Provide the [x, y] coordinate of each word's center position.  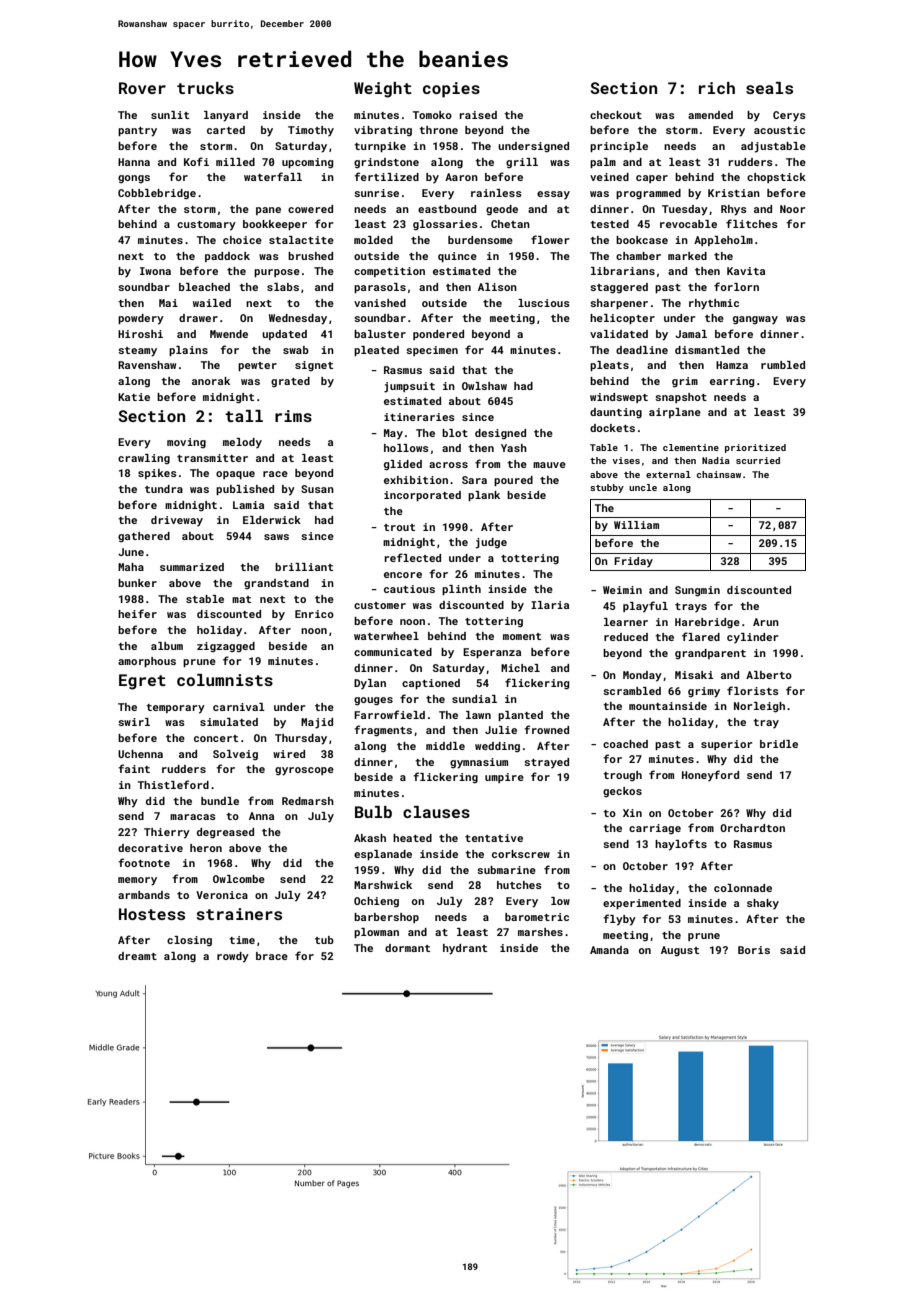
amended [710, 115]
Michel [520, 668]
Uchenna [140, 754]
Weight [383, 90]
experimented [642, 904]
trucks [205, 88]
